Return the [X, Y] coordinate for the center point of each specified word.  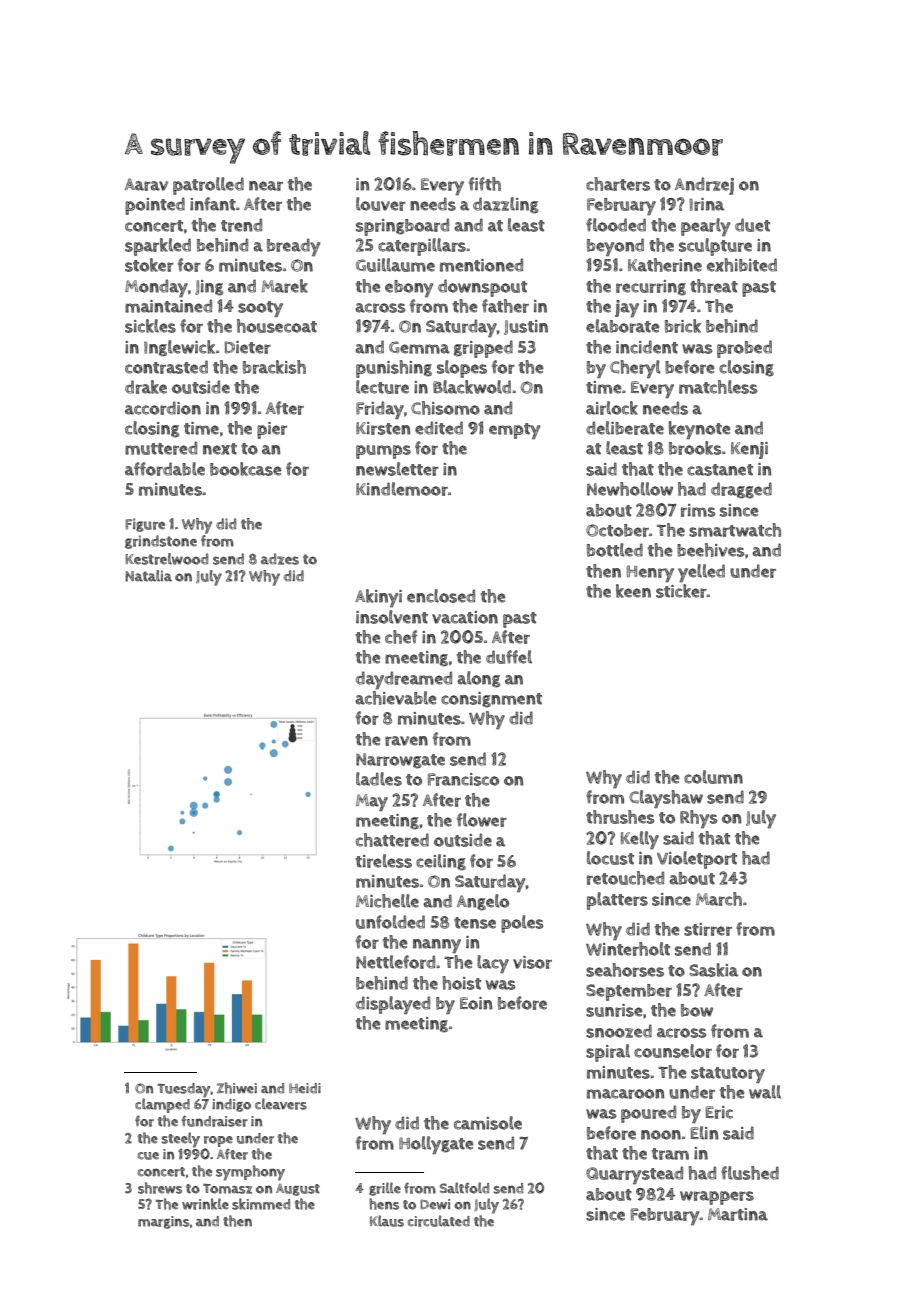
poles [522, 924]
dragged [741, 490]
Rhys [698, 819]
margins [163, 1222]
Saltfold [464, 1188]
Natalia [148, 576]
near [266, 186]
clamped [162, 1105]
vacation [465, 617]
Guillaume [395, 265]
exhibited [742, 265]
